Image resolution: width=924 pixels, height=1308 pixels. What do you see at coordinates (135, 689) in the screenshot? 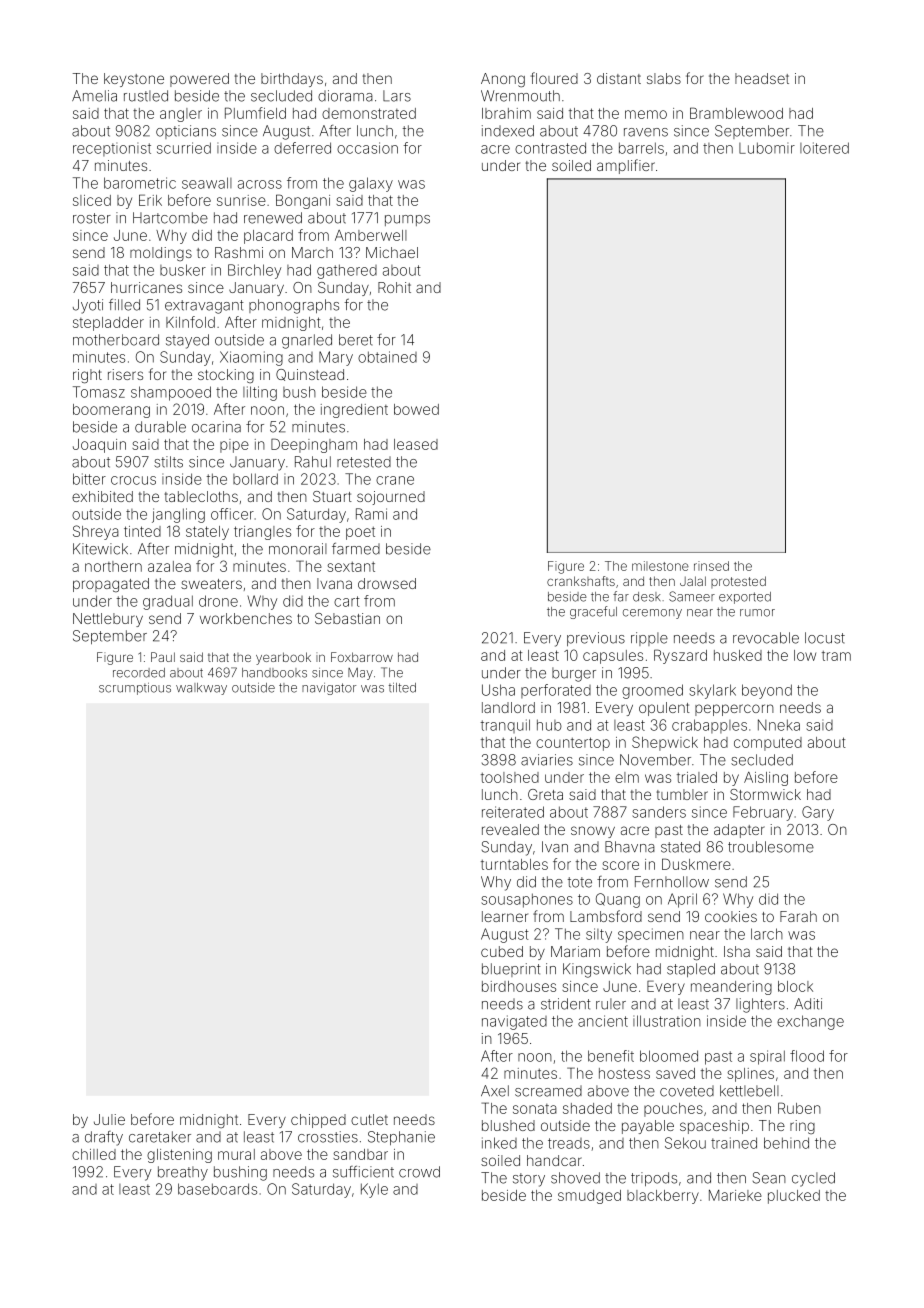
I see `scrumptious` at bounding box center [135, 689].
